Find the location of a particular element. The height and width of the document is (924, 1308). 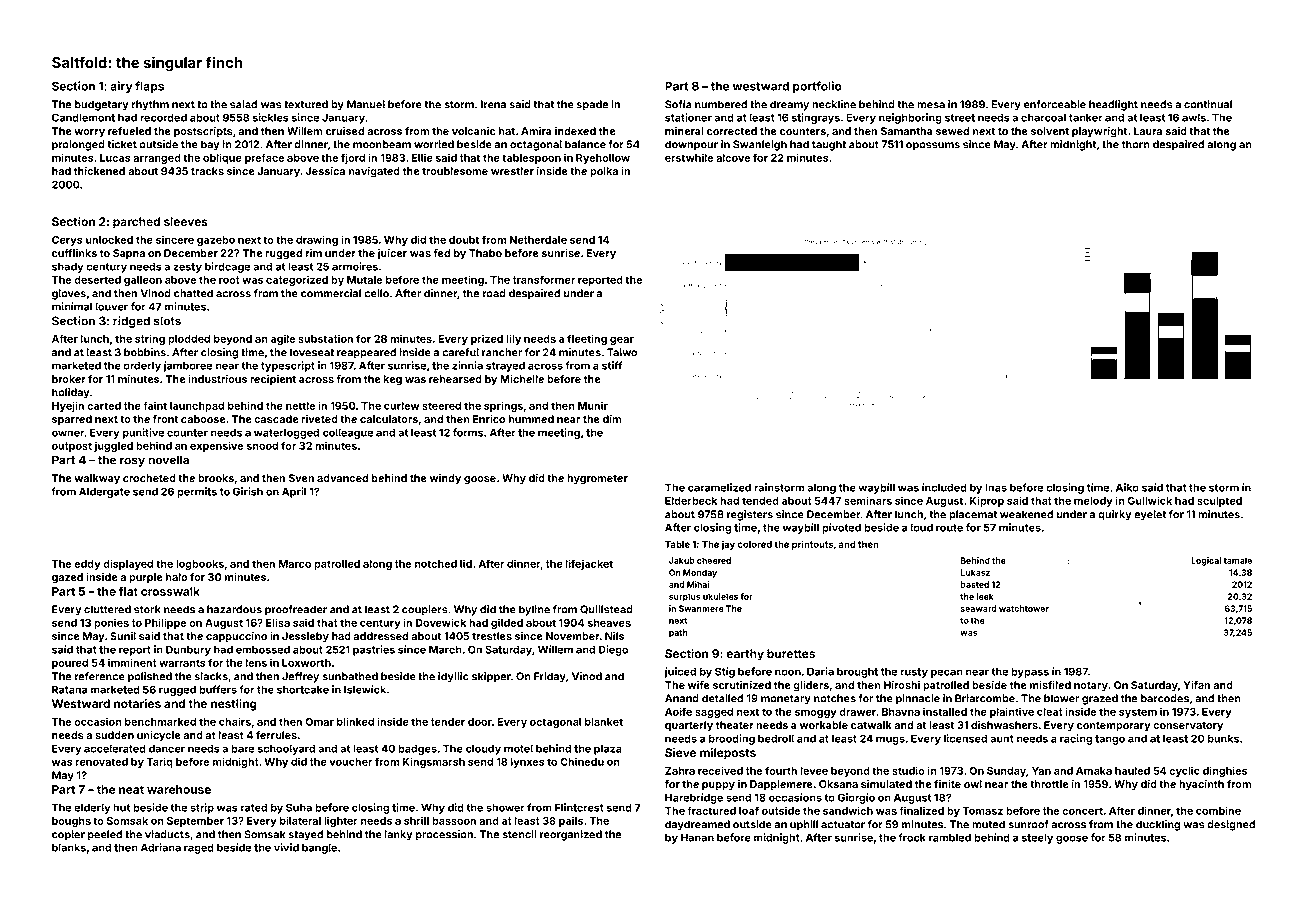

hut is located at coordinates (121, 807).
